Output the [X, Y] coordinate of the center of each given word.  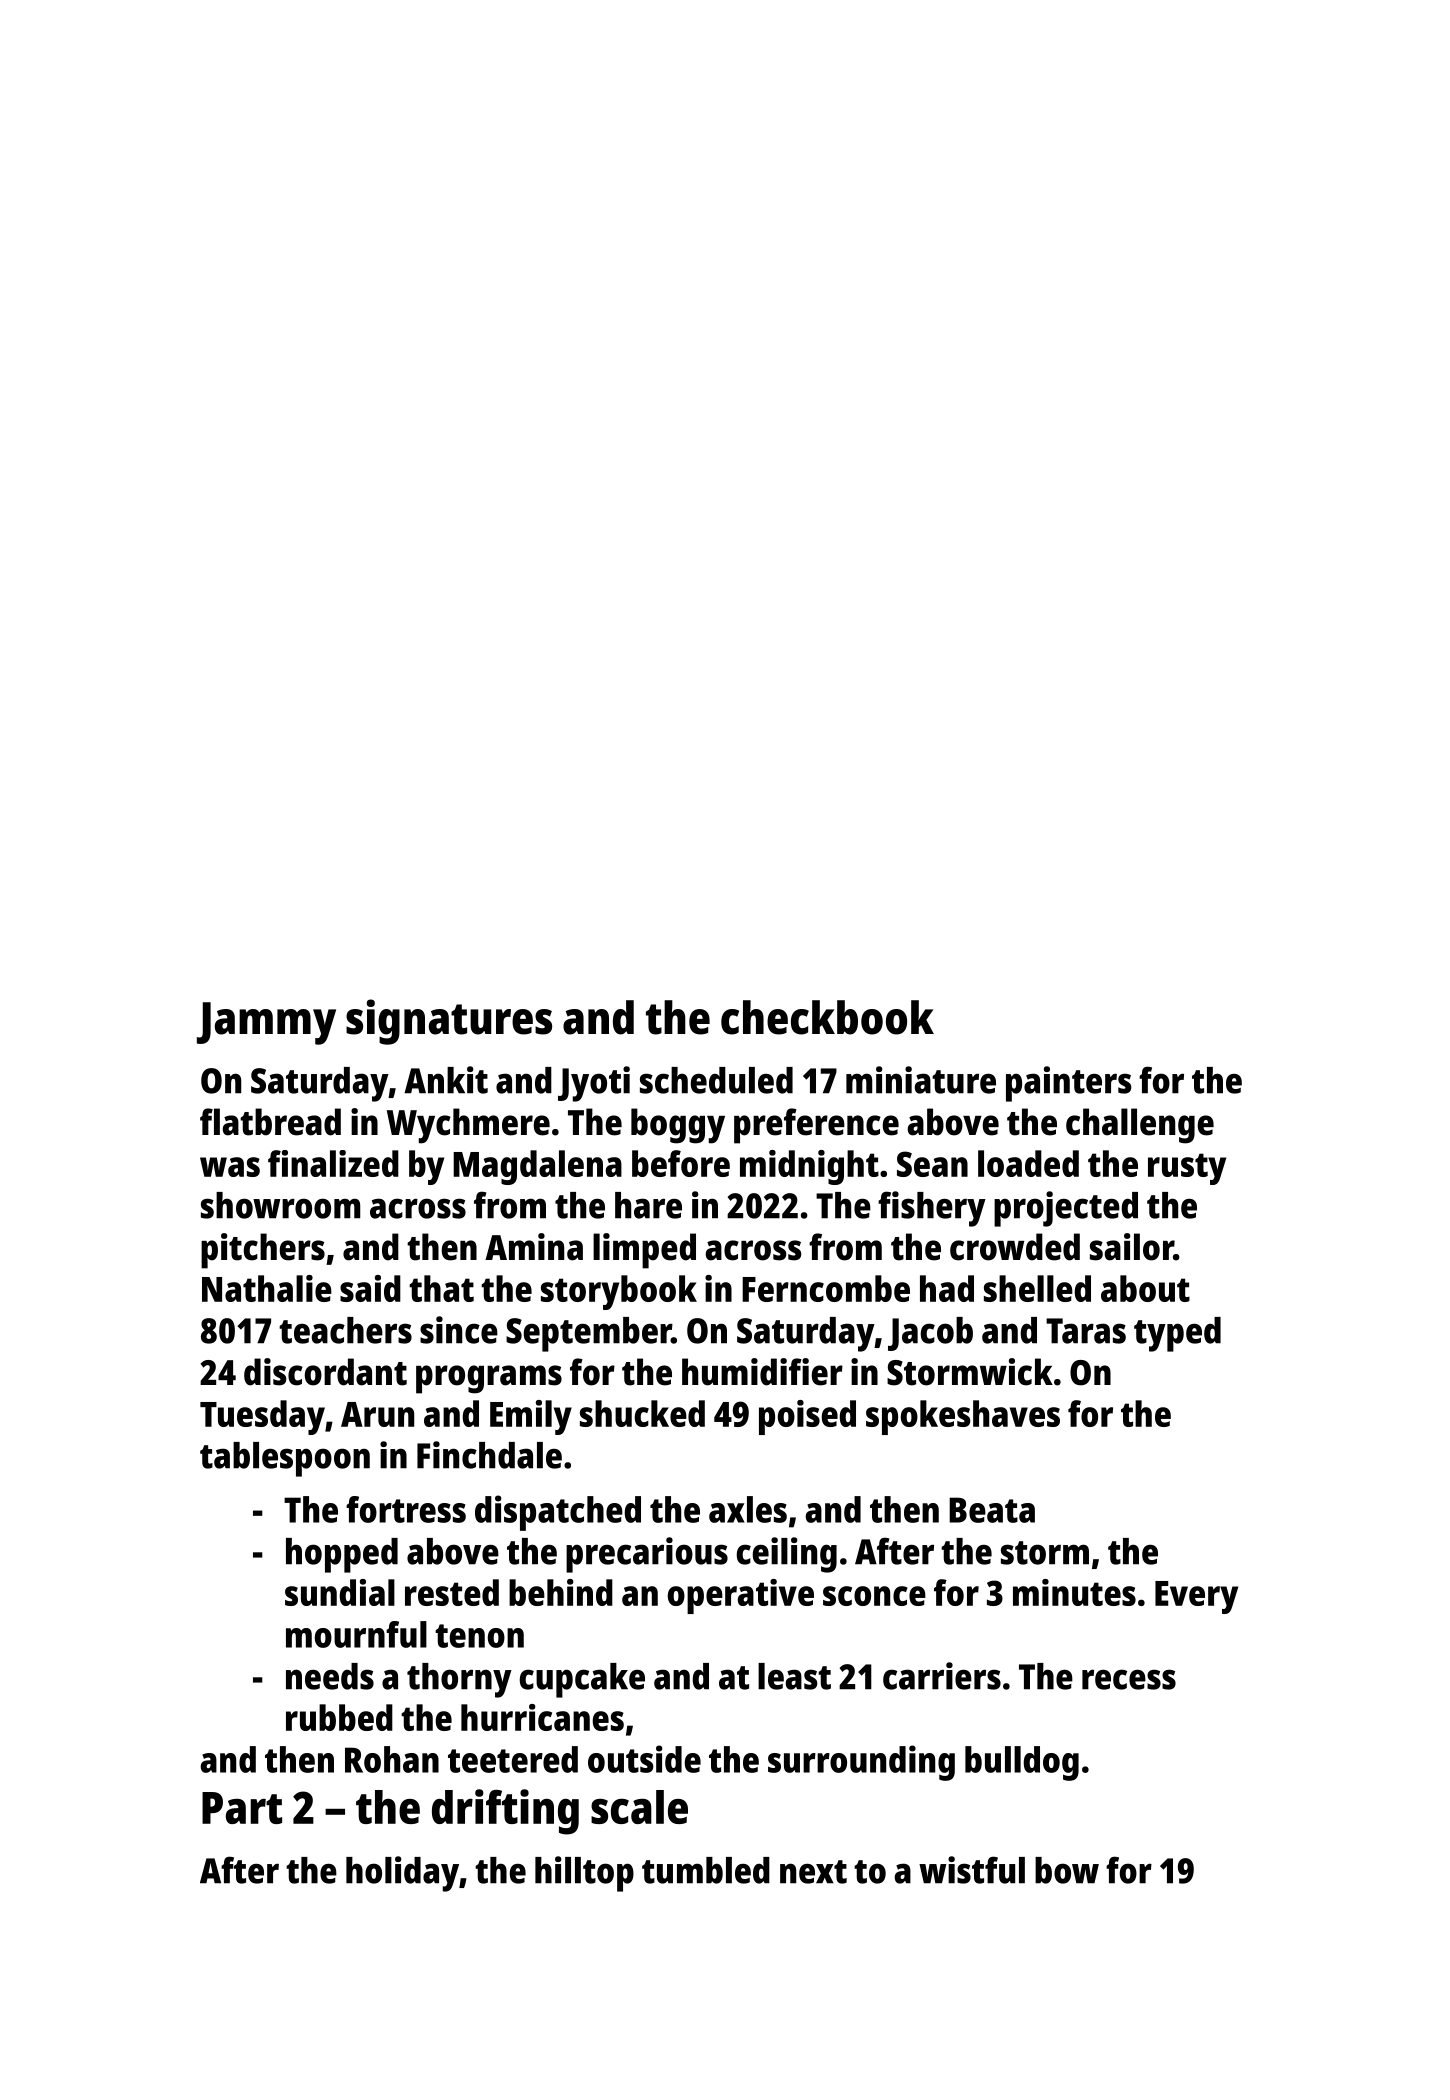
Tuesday [262, 1417]
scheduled [716, 1080]
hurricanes [542, 1717]
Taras [1086, 1331]
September [589, 1334]
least [794, 1676]
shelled [1037, 1288]
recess [1129, 1679]
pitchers [263, 1251]
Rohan [392, 1759]
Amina [534, 1247]
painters [1069, 1084]
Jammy [266, 1023]
